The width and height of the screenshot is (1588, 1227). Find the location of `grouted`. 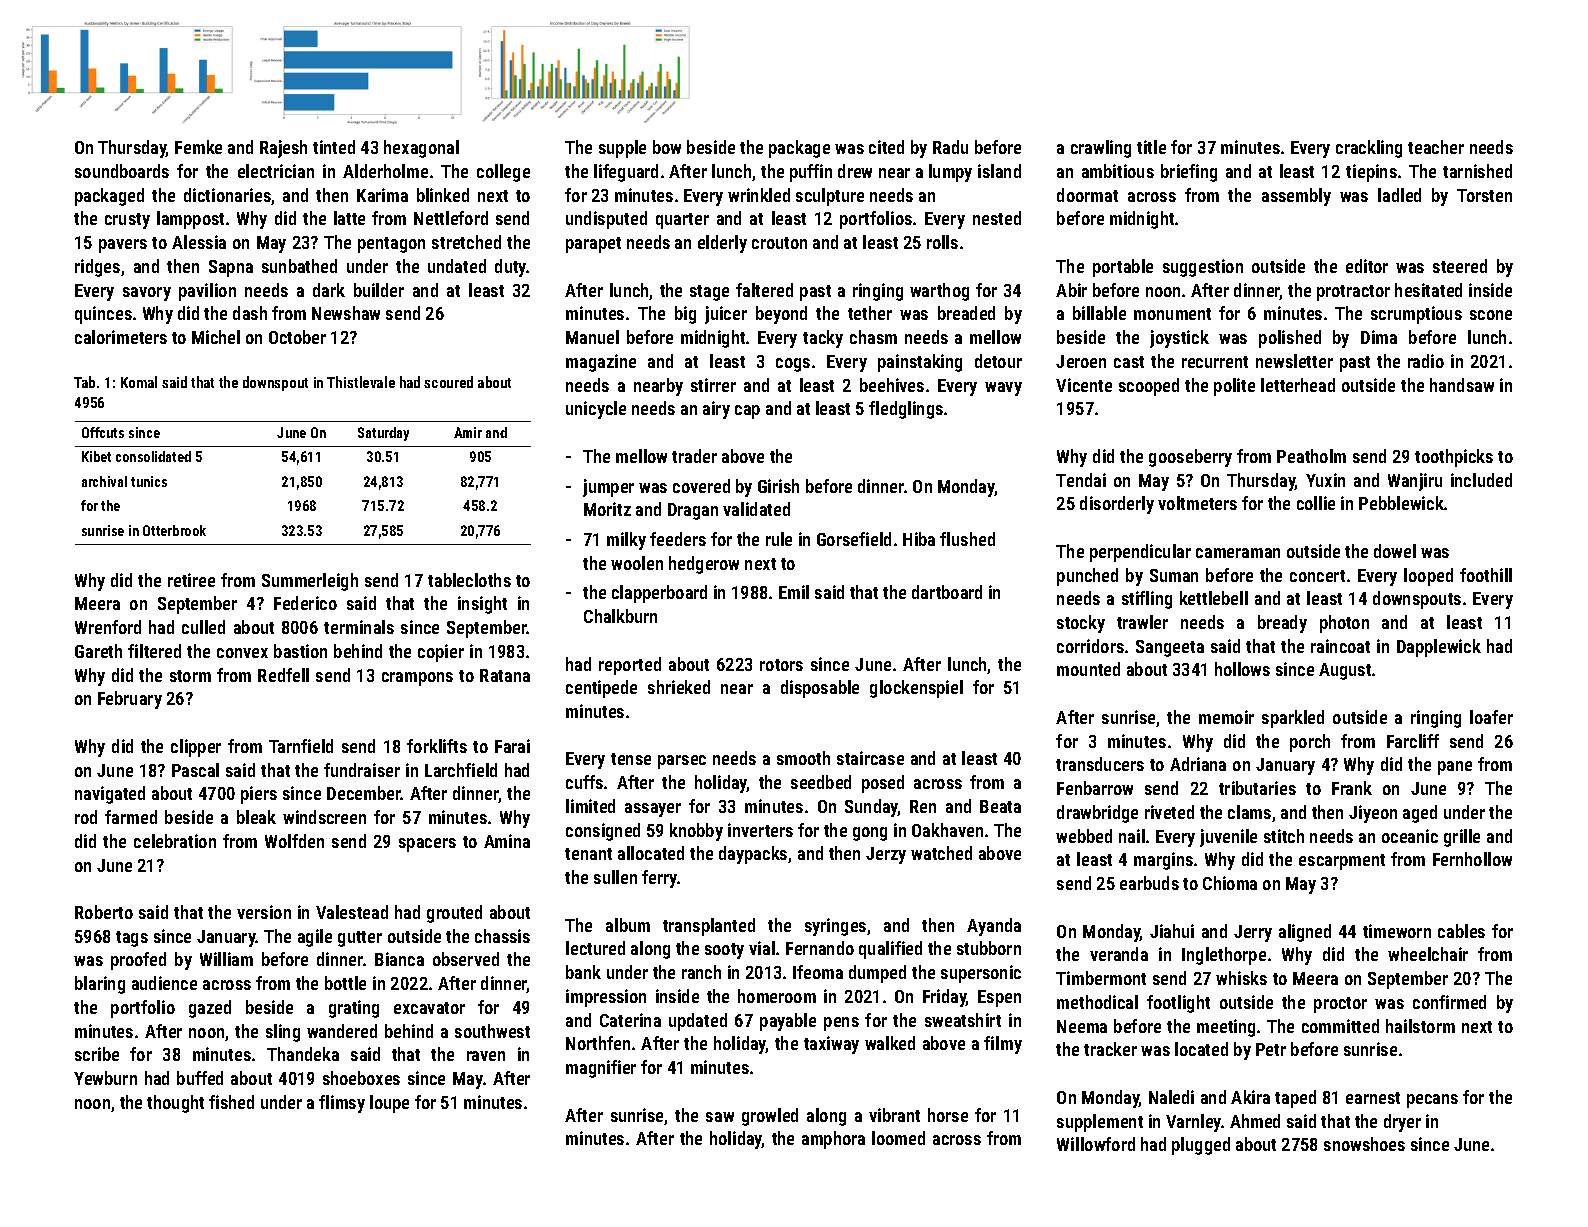

grouted is located at coordinates (454, 914).
